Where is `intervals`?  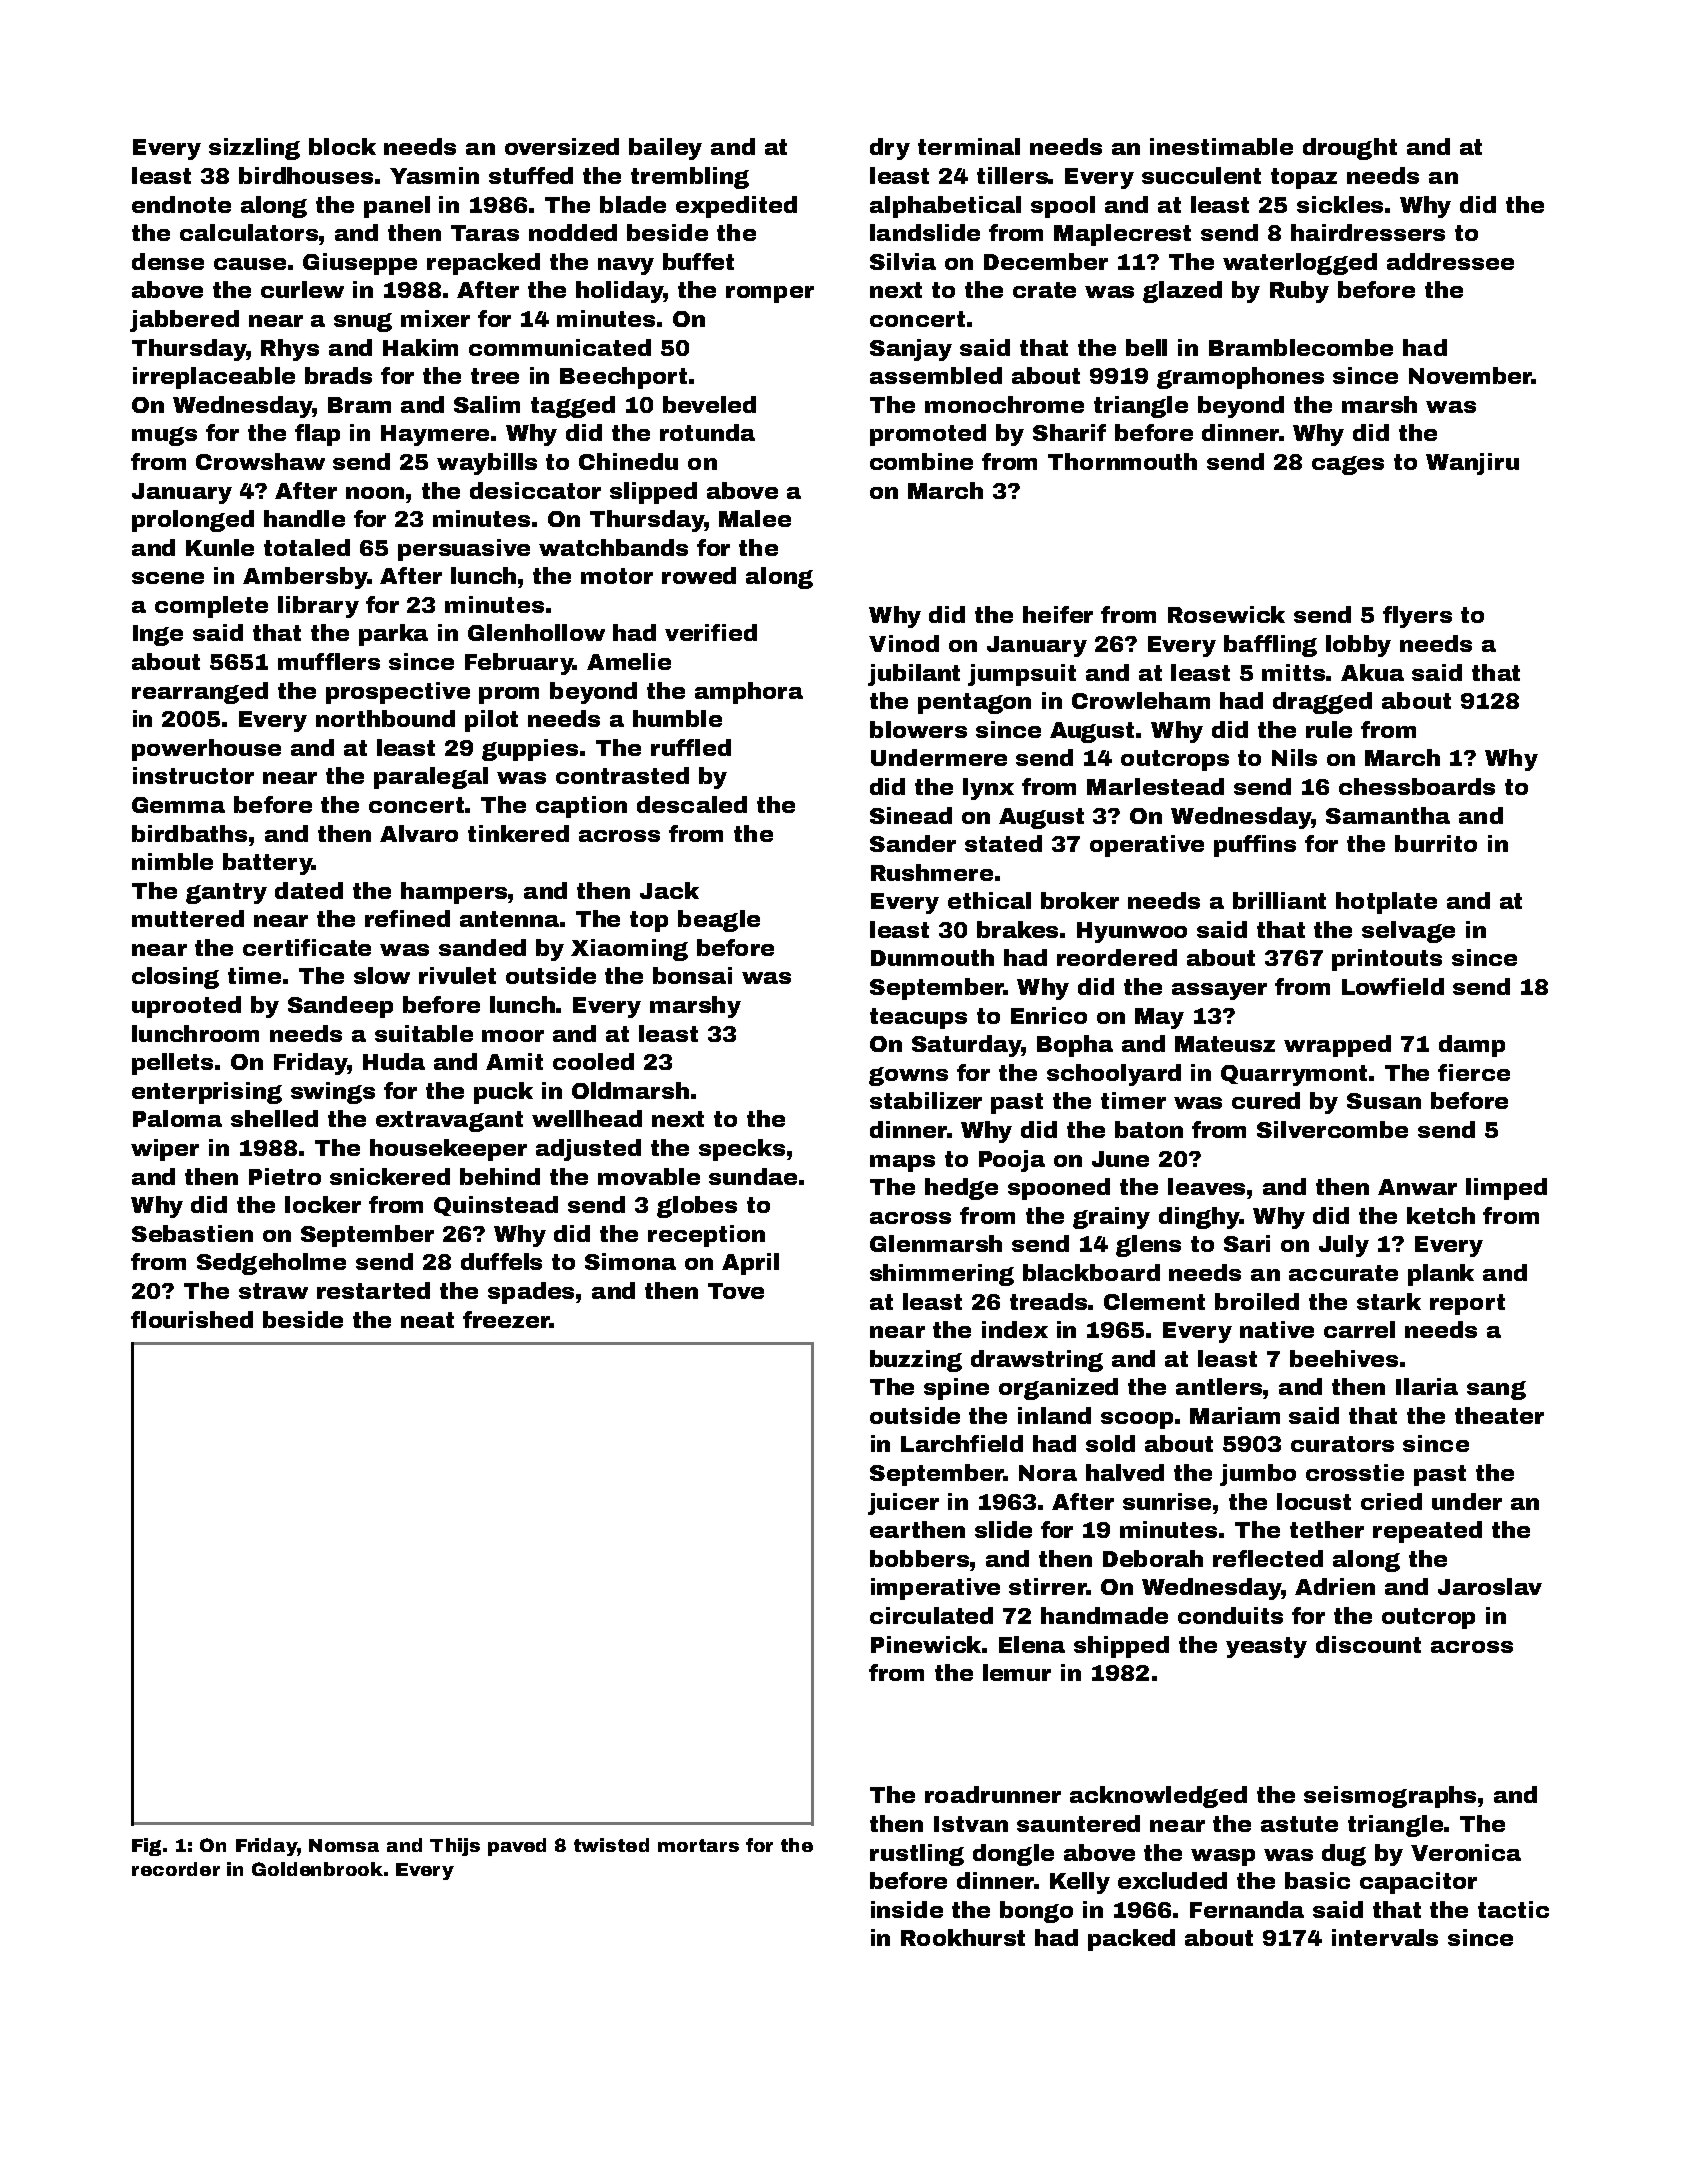 intervals is located at coordinates (1385, 1937).
